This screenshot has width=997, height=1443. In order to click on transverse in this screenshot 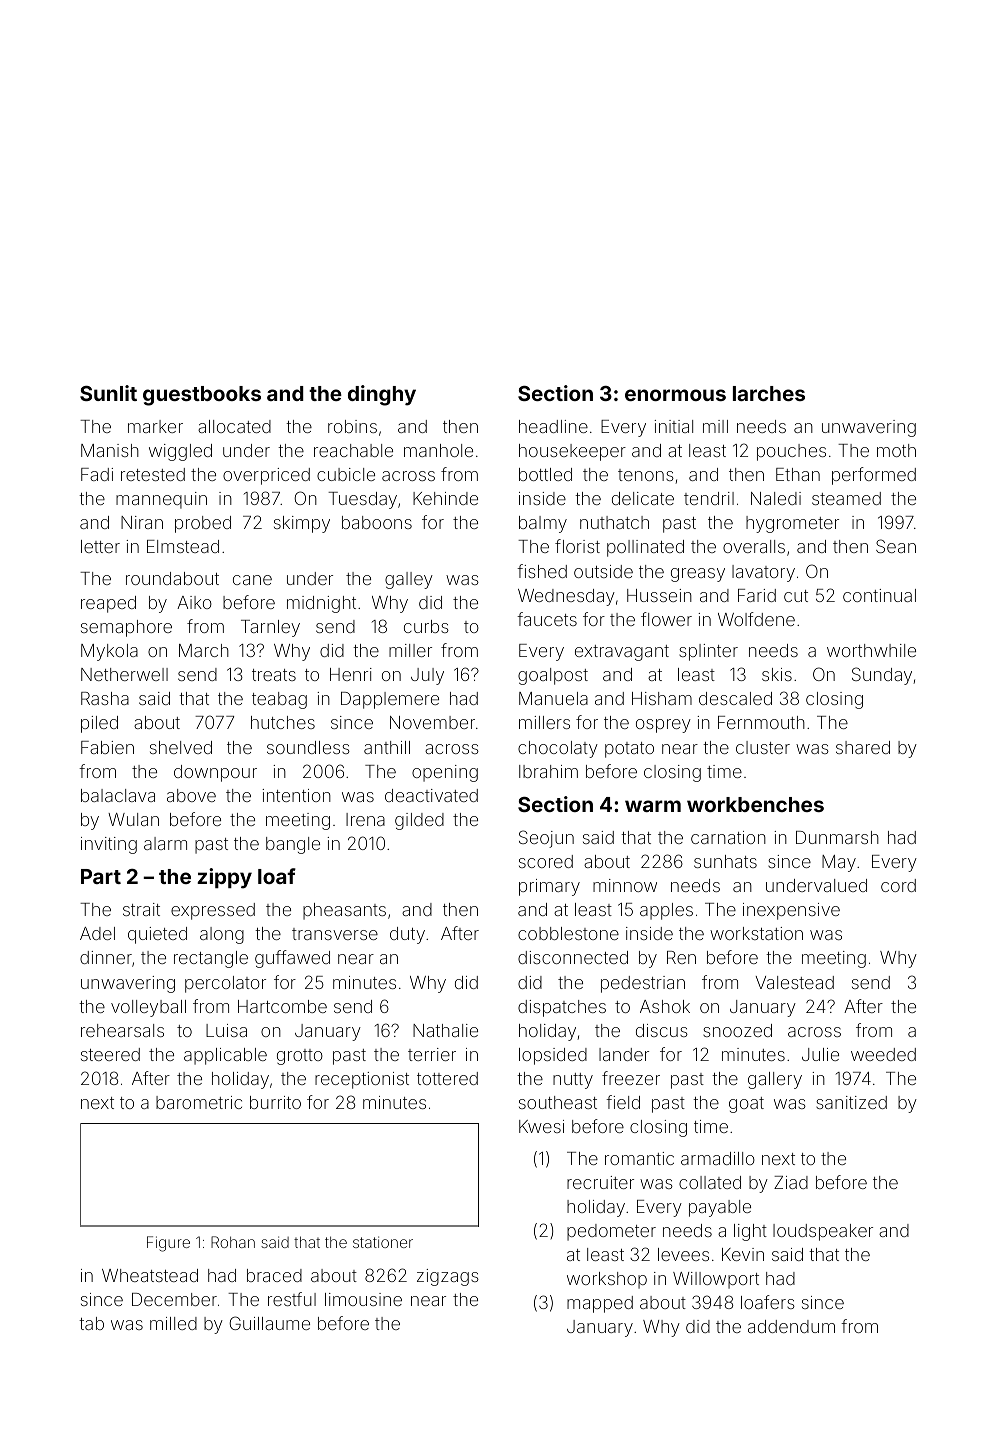, I will do `click(335, 934)`.
